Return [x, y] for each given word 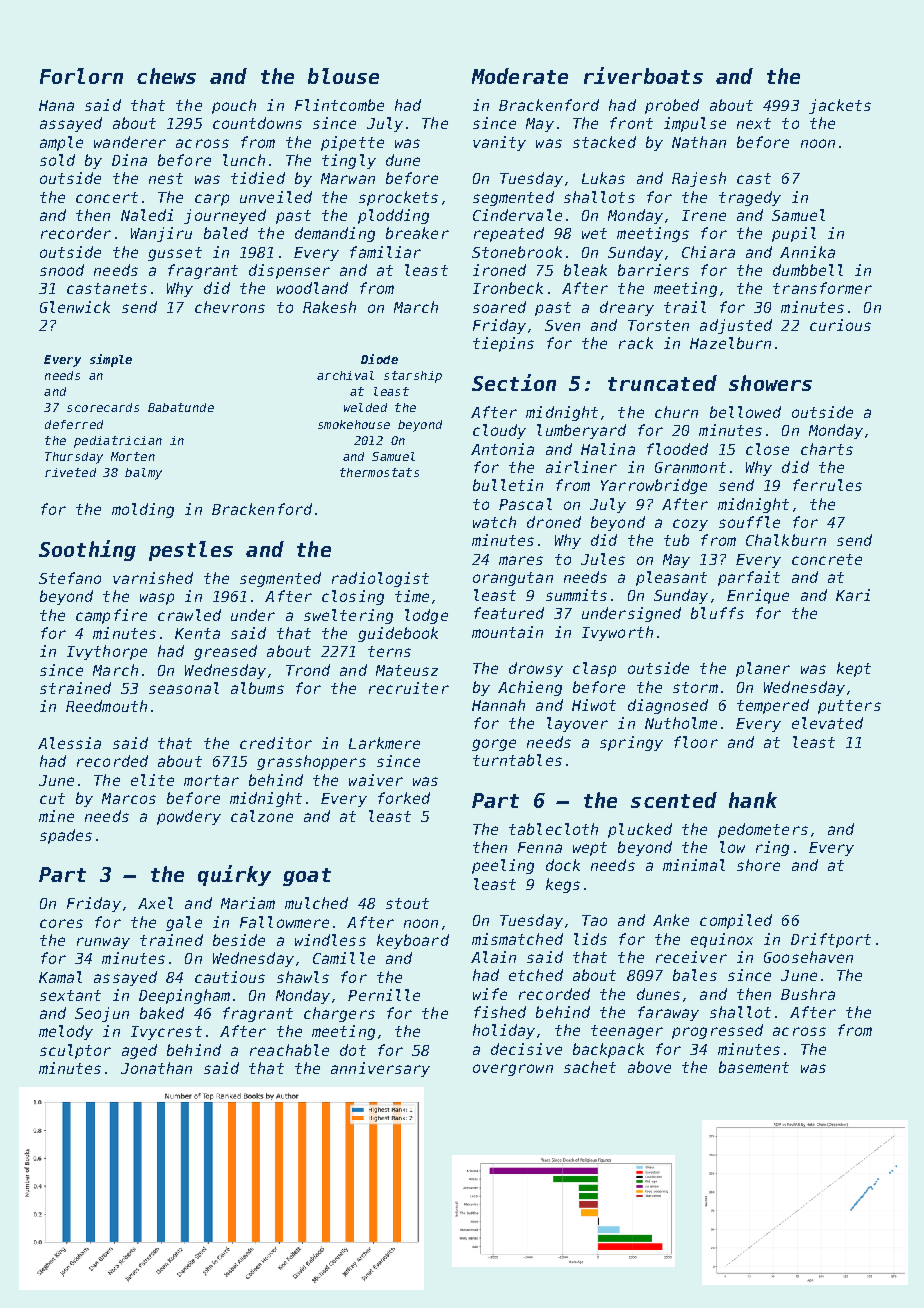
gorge [494, 745]
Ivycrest [166, 1033]
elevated [827, 723]
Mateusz [407, 670]
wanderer [130, 142]
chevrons [230, 307]
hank [753, 800]
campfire [111, 616]
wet [594, 233]
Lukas [603, 178]
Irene [704, 215]
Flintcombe [339, 105]
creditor [276, 743]
